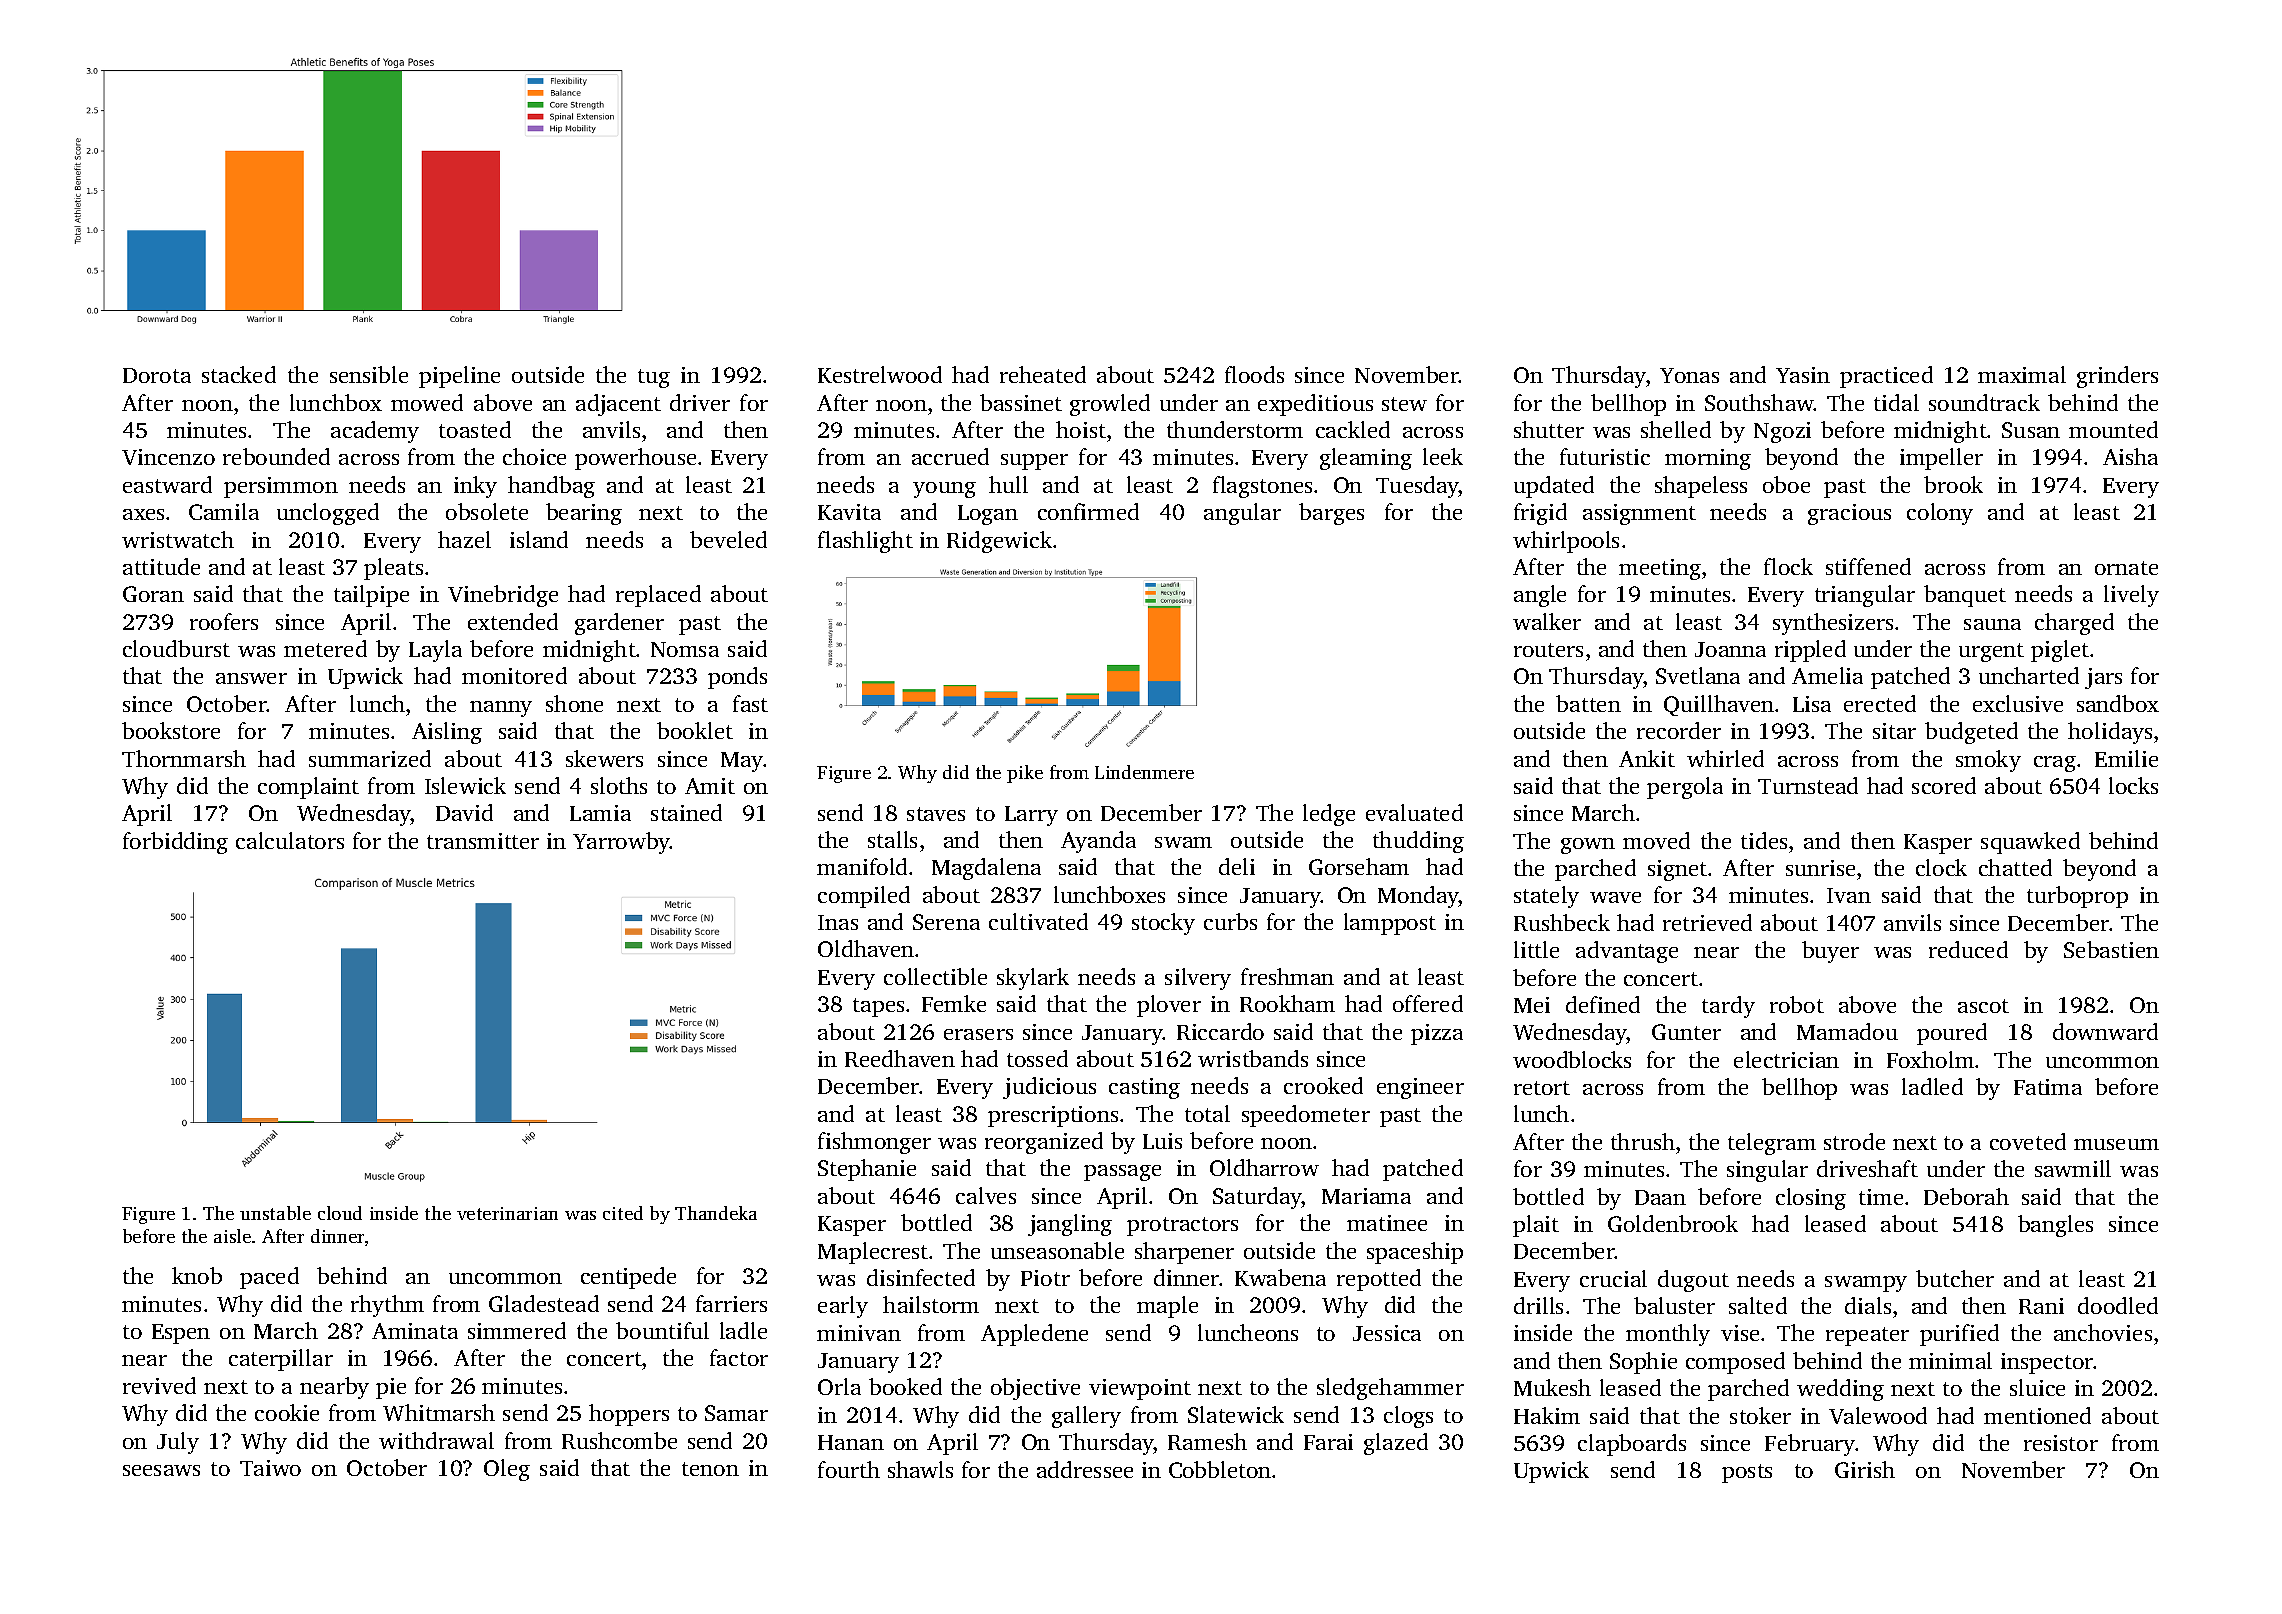 The height and width of the screenshot is (1614, 2282). Describe the element at coordinates (2022, 374) in the screenshot. I see `maximal` at that location.
